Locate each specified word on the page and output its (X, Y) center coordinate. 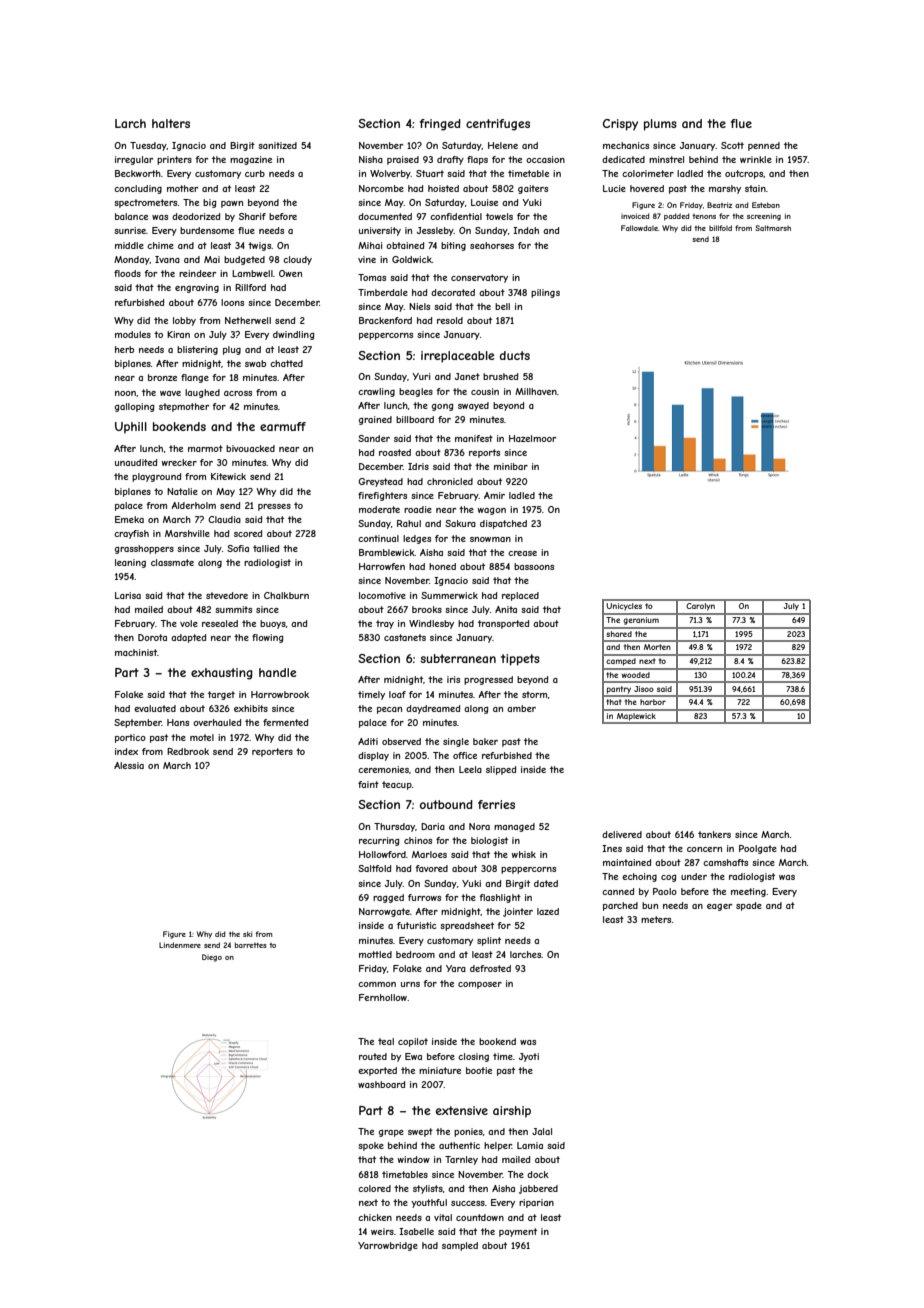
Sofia (238, 548)
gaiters (533, 189)
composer (480, 985)
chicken (375, 1217)
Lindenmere (180, 945)
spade (749, 906)
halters (171, 123)
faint (368, 784)
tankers (714, 834)
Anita (506, 609)
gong (442, 407)
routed (373, 1056)
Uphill (131, 428)
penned (764, 146)
